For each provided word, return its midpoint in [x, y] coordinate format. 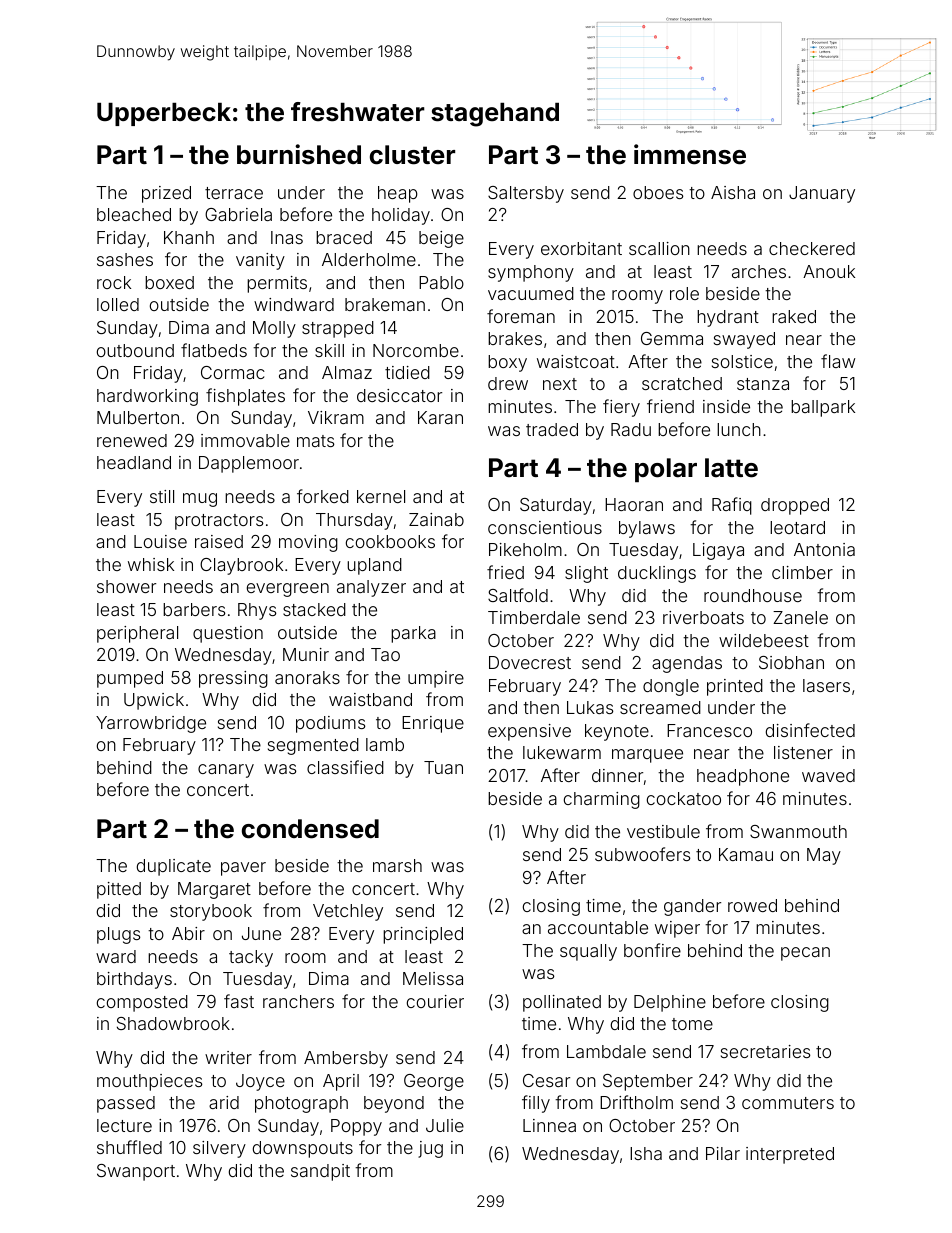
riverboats [703, 617]
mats [315, 441]
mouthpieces [149, 1082]
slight [586, 574]
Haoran [634, 504]
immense [690, 154]
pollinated [562, 1003]
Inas [287, 237]
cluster [412, 155]
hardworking [147, 397]
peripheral [137, 634]
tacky [251, 958]
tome [692, 1024]
